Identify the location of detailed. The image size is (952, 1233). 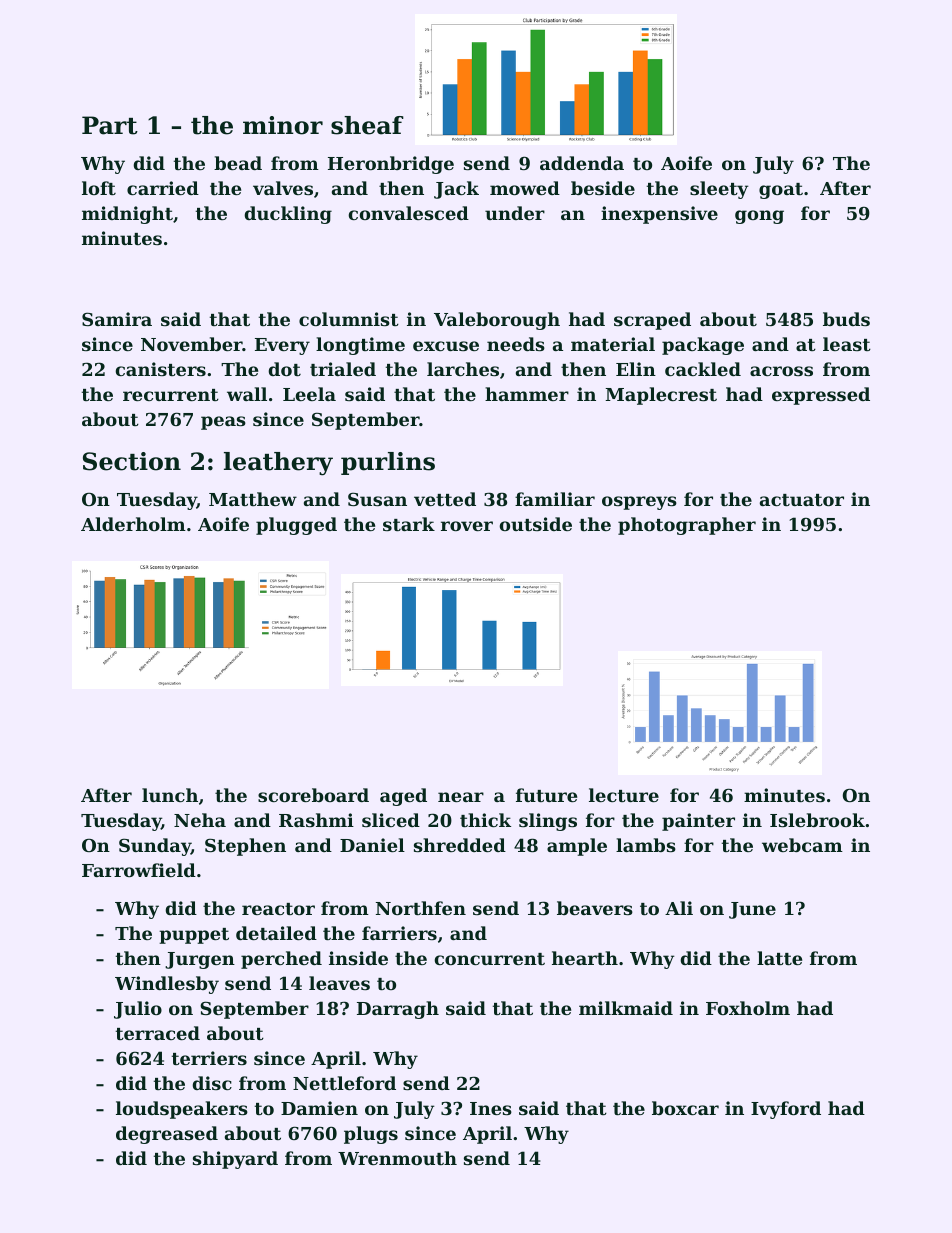
(276, 933).
